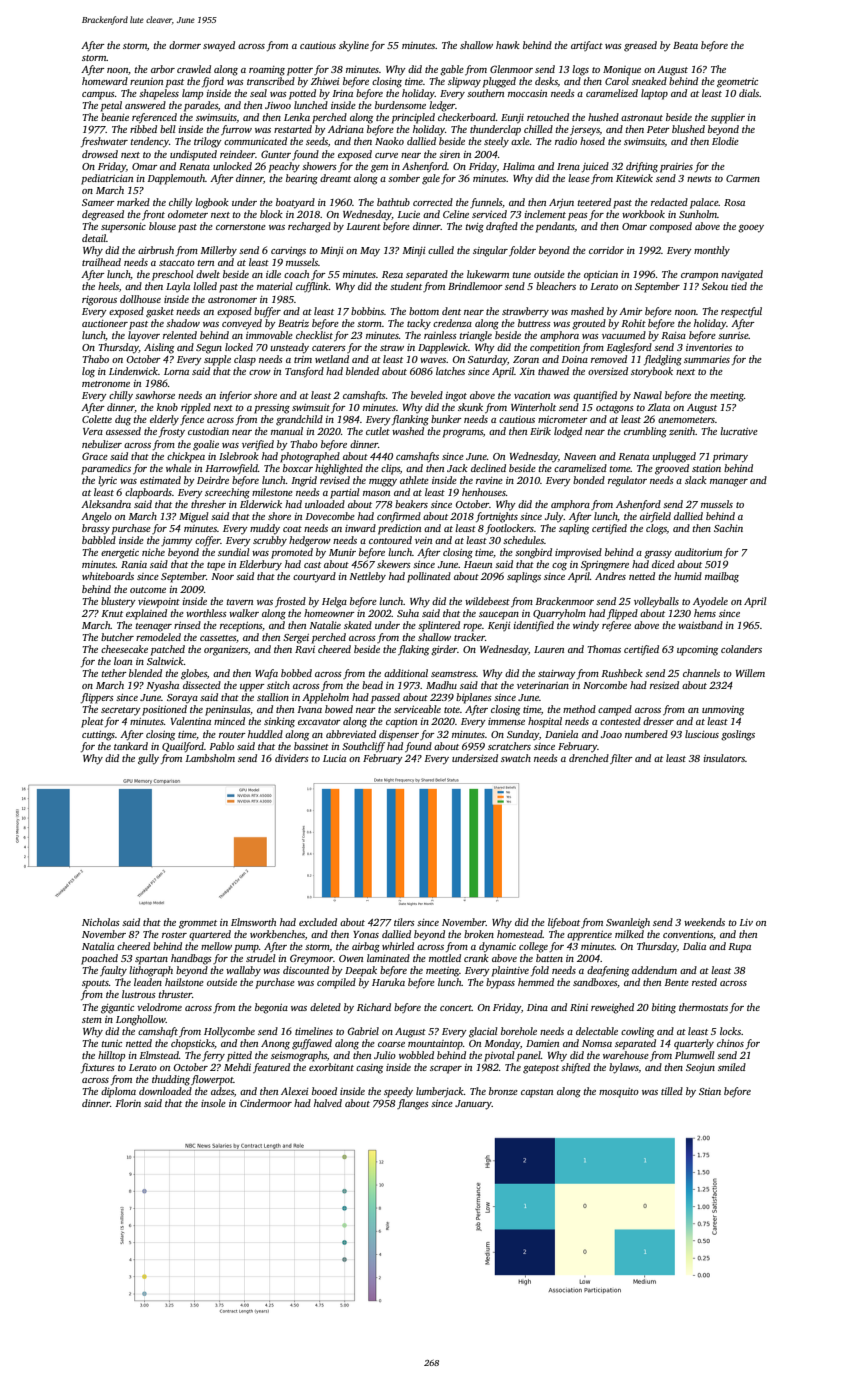 The width and height of the page is (849, 1400). What do you see at coordinates (342, 93) in the page?
I see `Irina` at bounding box center [342, 93].
